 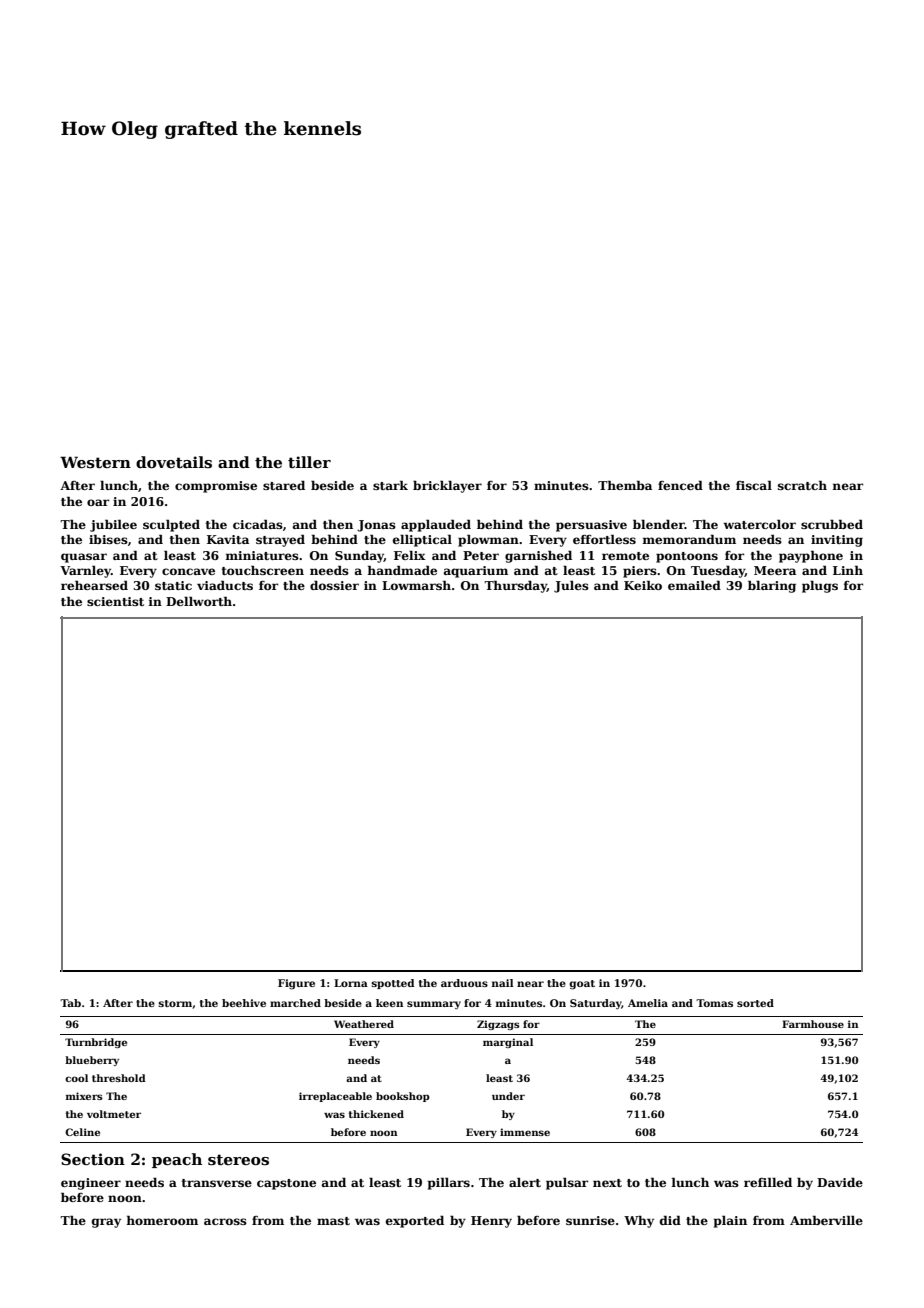 I want to click on gray, so click(x=106, y=1223).
